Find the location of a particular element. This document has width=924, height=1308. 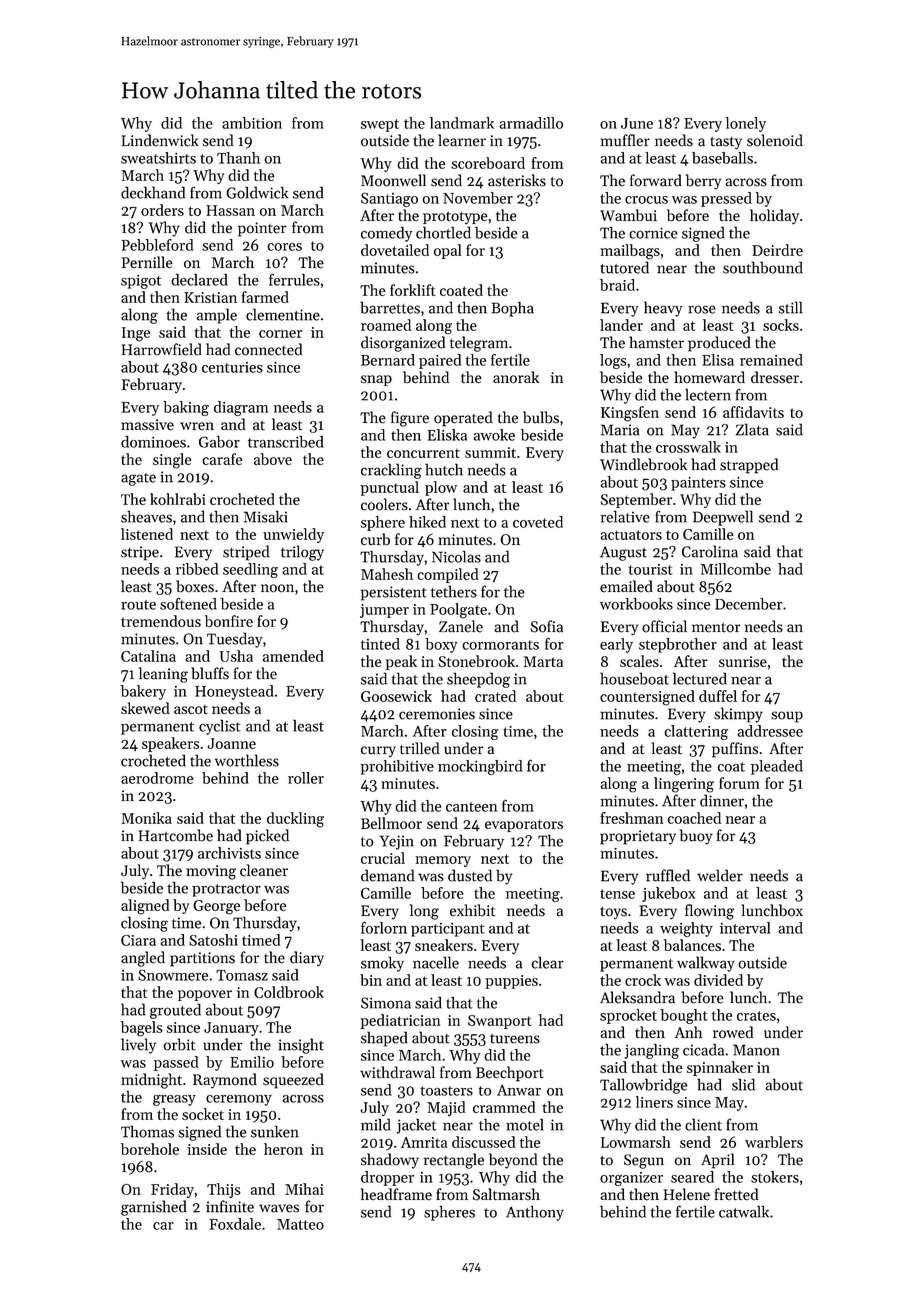

remained is located at coordinates (771, 360).
